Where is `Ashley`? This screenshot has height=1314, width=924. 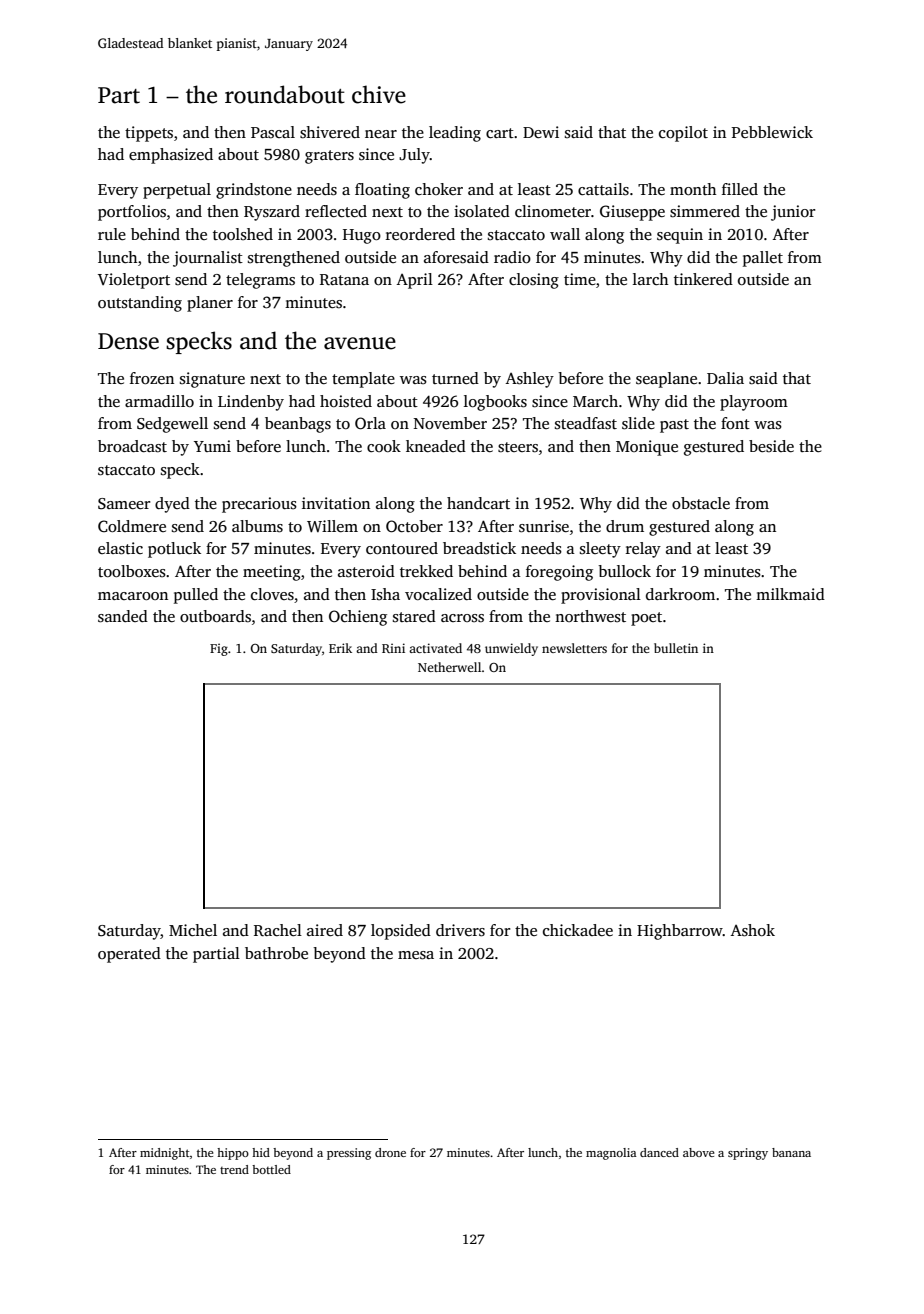
Ashley is located at coordinates (529, 380).
